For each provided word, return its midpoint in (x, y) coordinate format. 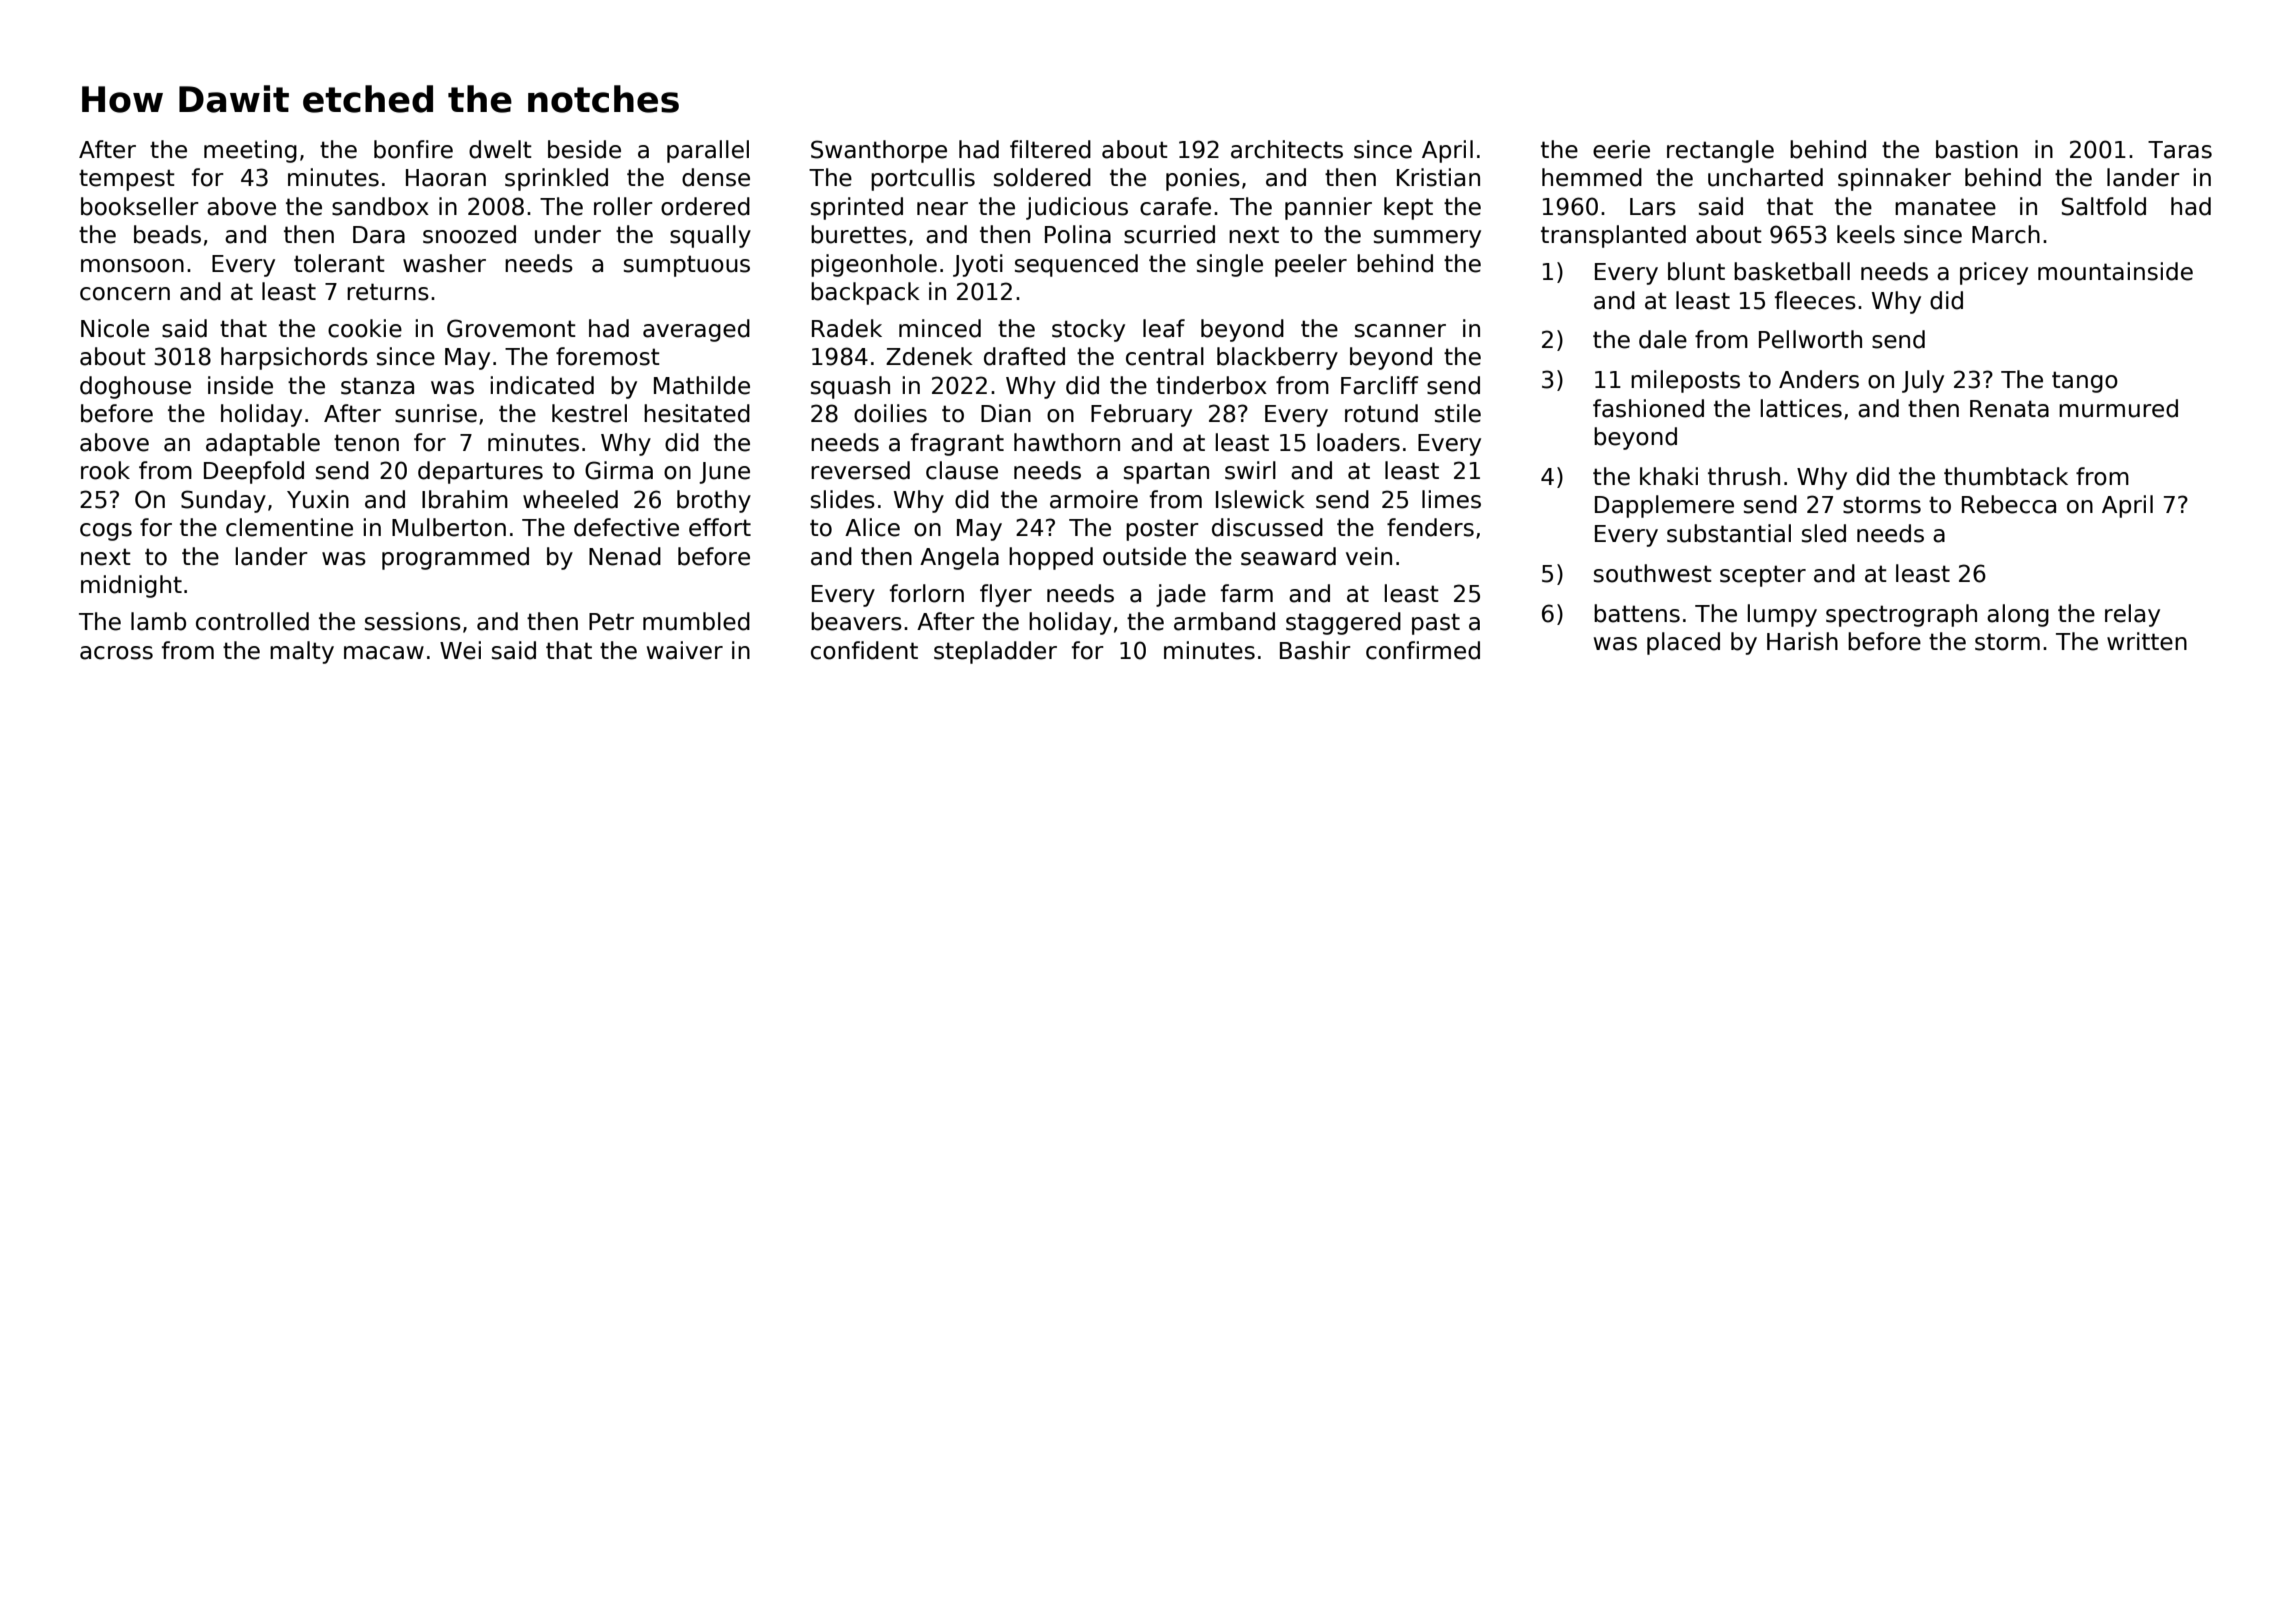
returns (388, 292)
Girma (619, 470)
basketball (1792, 271)
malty (302, 652)
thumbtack (2006, 476)
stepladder (995, 652)
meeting (250, 151)
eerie (1621, 149)
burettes (859, 234)
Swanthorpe (879, 151)
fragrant (957, 444)
